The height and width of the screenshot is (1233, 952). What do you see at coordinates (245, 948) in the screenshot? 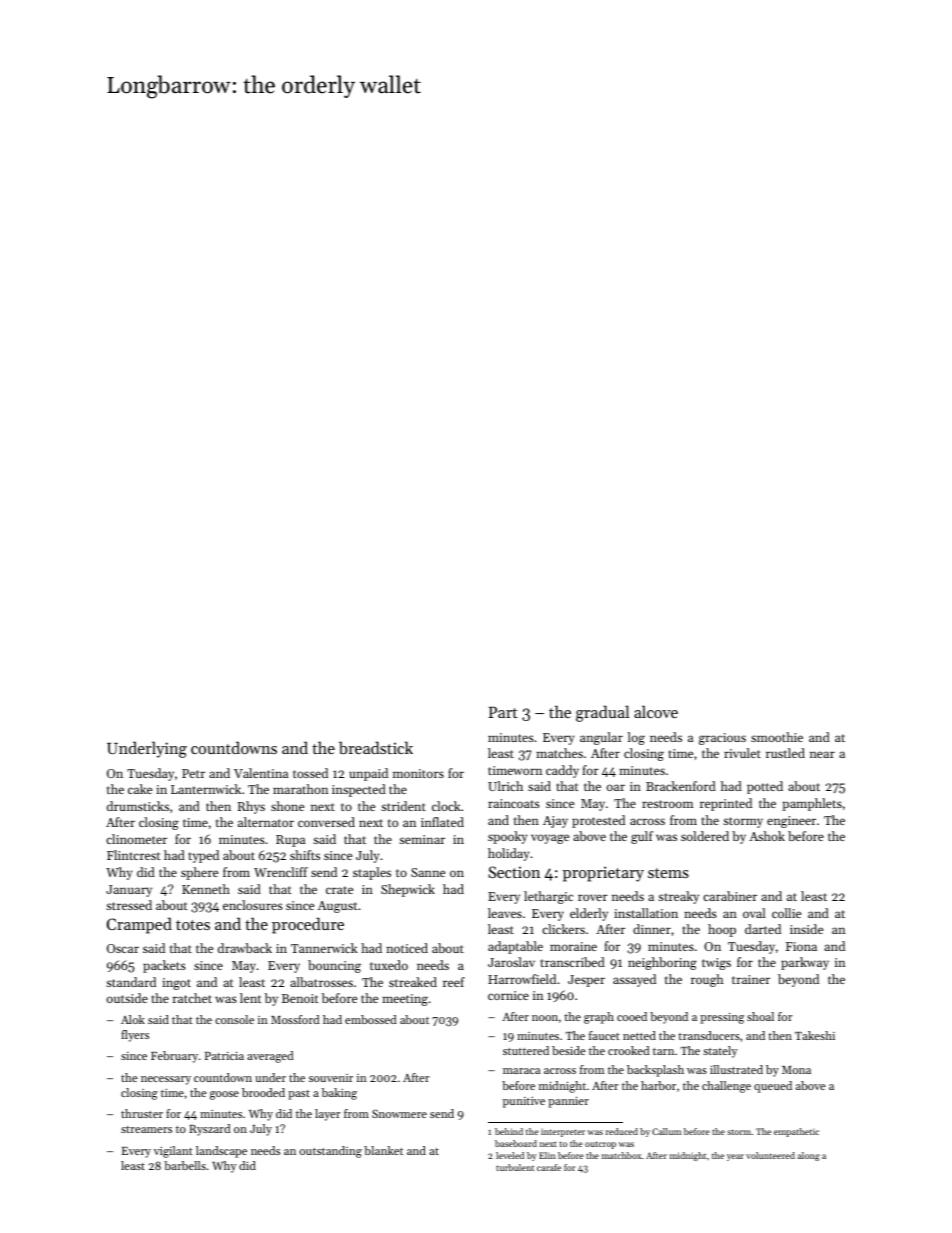
I see `drawback` at bounding box center [245, 948].
